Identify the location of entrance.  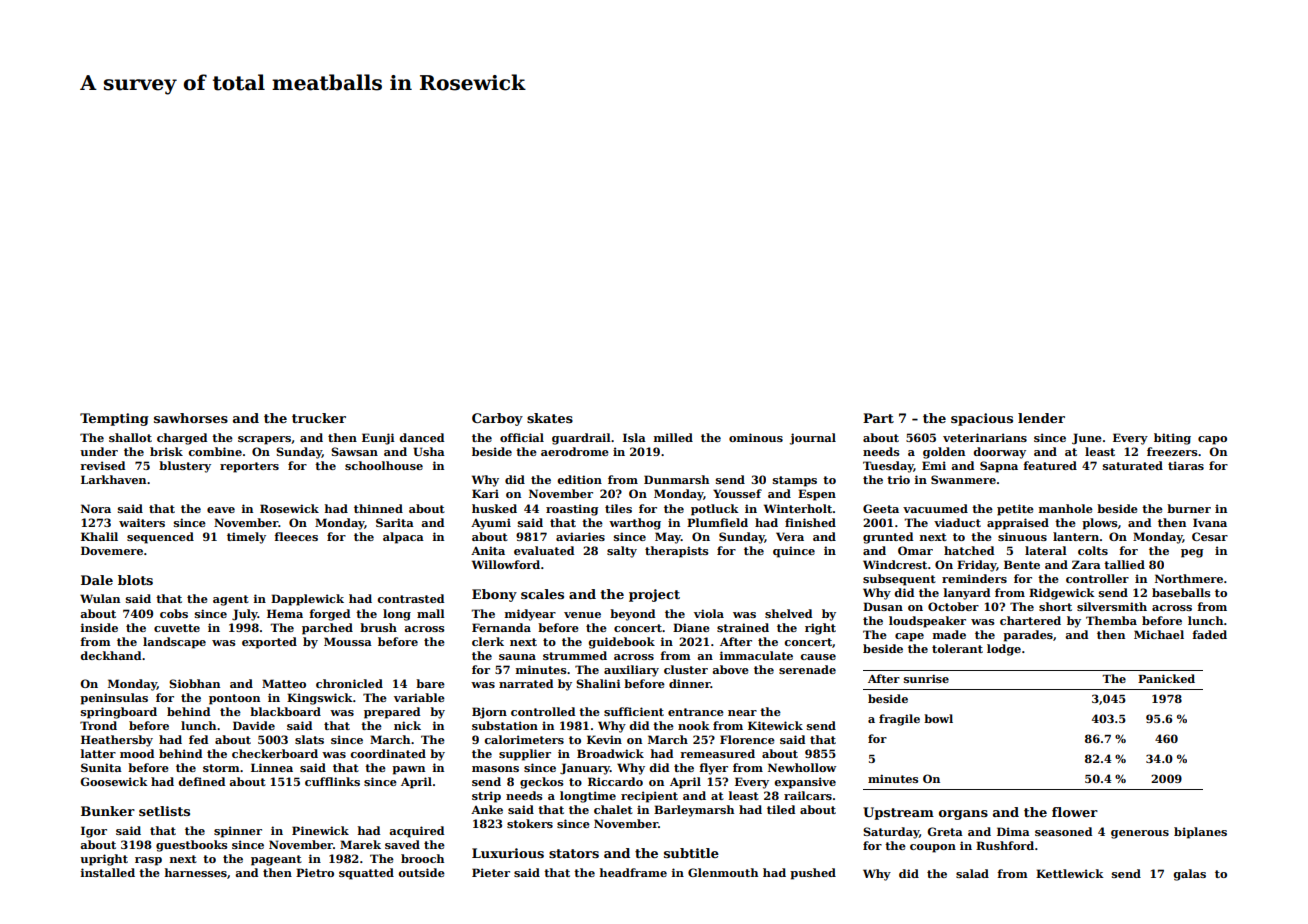
(696, 712).
